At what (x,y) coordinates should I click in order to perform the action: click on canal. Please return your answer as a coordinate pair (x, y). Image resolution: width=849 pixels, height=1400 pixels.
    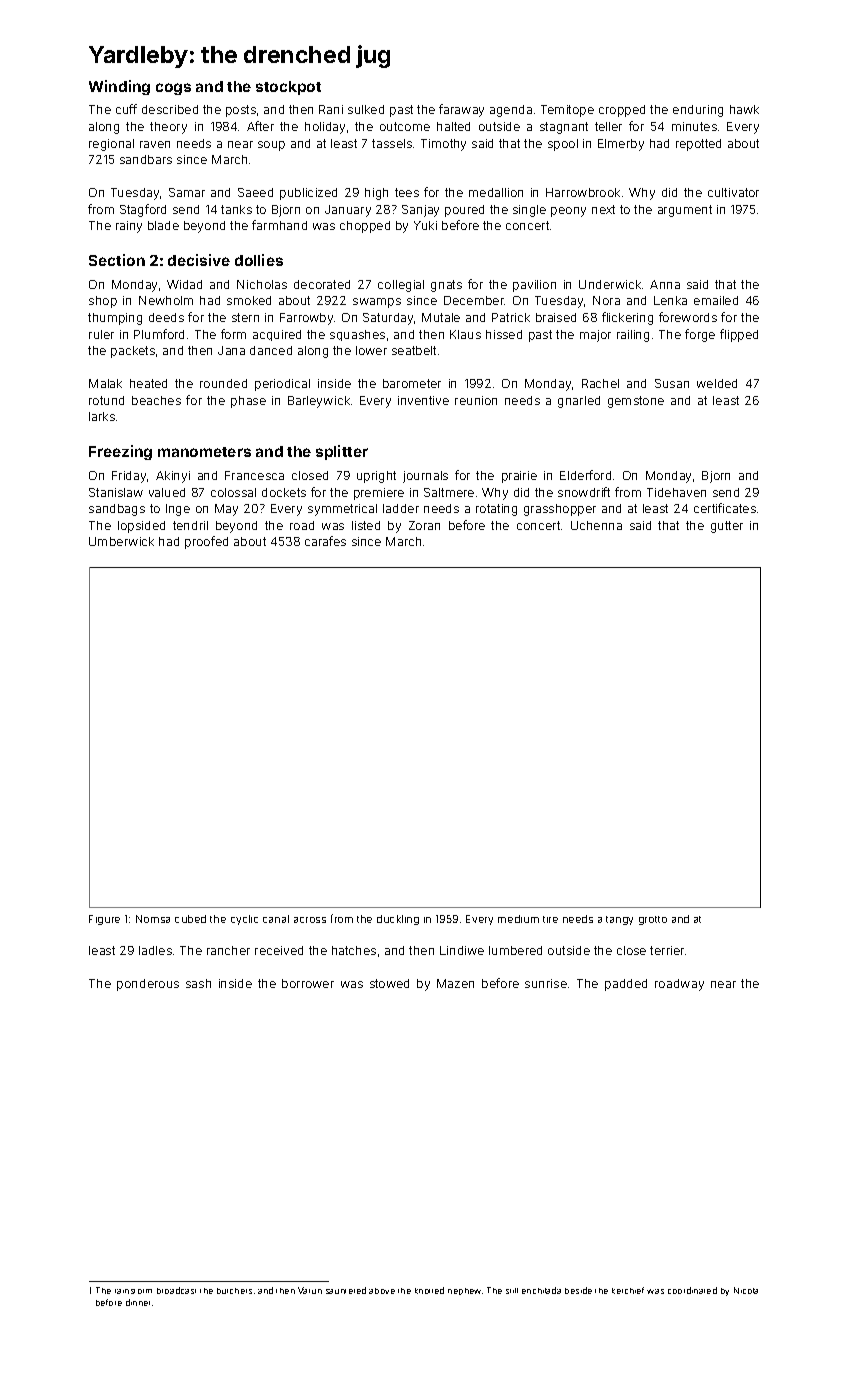
    Looking at the image, I should click on (276, 919).
